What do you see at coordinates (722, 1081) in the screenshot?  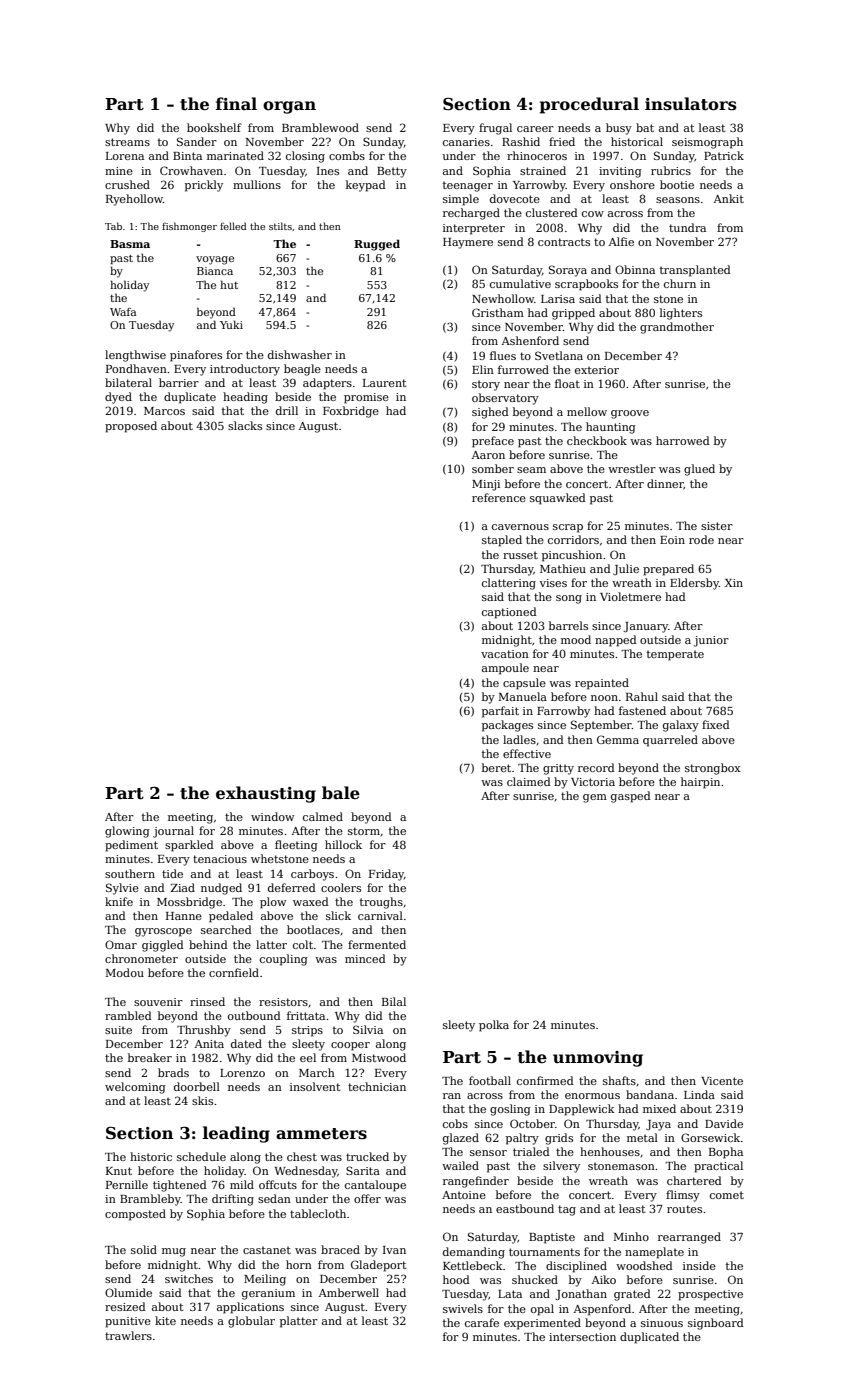 I see `Vicente` at bounding box center [722, 1081].
